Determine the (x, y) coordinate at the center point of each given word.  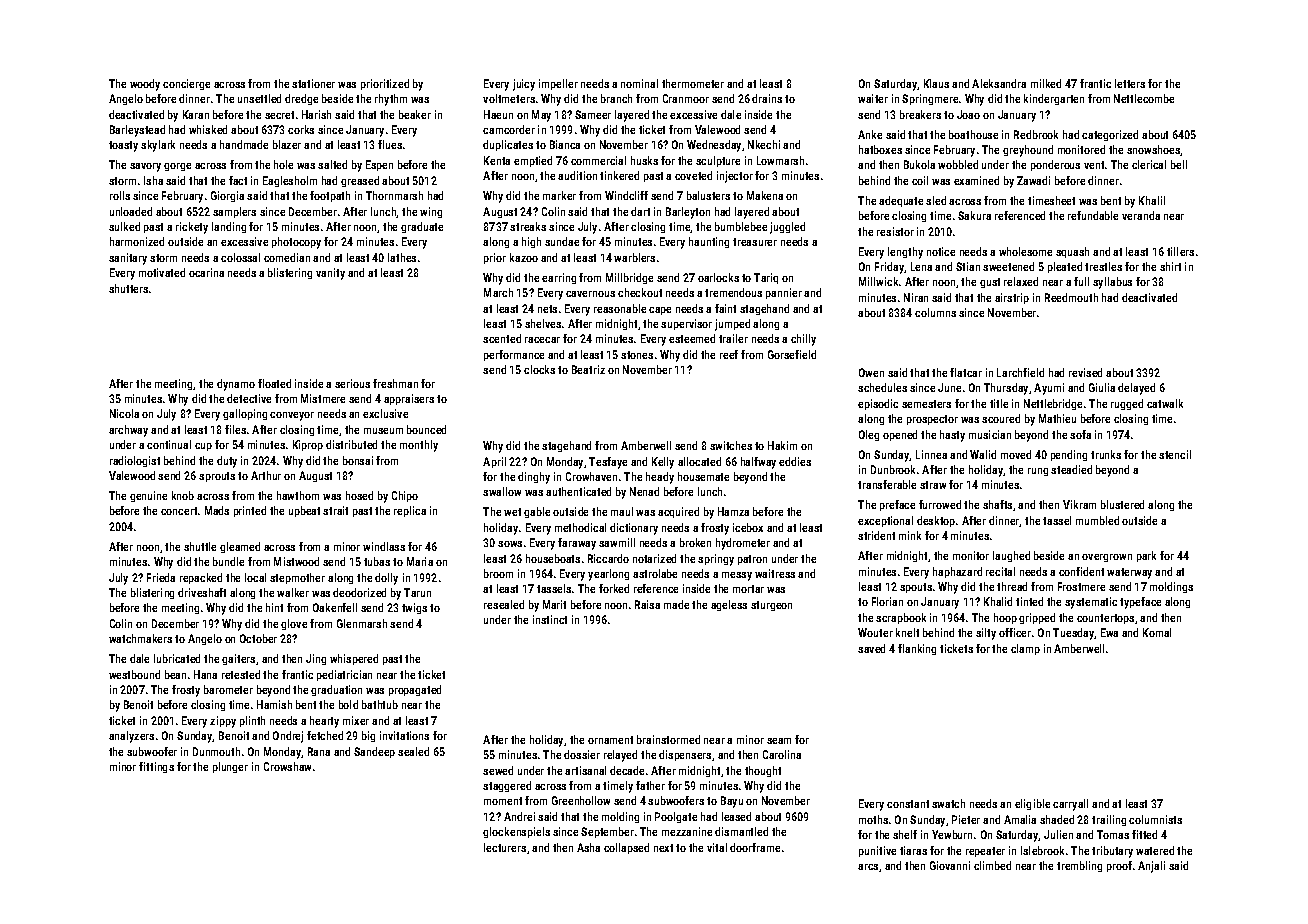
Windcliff (626, 195)
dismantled (741, 831)
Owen (871, 372)
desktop (936, 521)
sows (510, 544)
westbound (134, 674)
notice (941, 251)
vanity (330, 274)
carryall (1070, 805)
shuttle (200, 546)
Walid (983, 454)
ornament (610, 740)
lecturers (505, 847)
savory (145, 167)
